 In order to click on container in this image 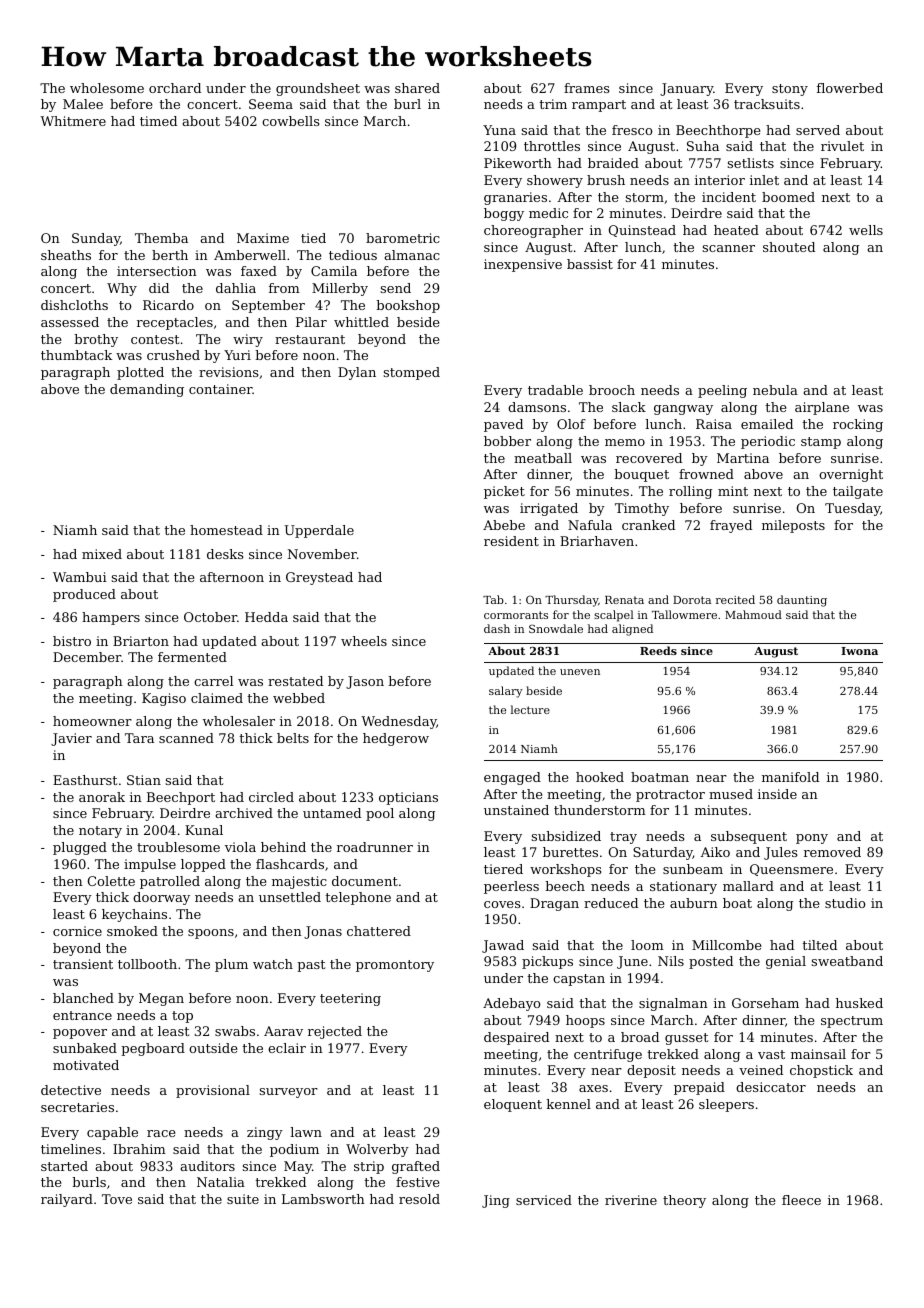, I will do `click(221, 389)`.
